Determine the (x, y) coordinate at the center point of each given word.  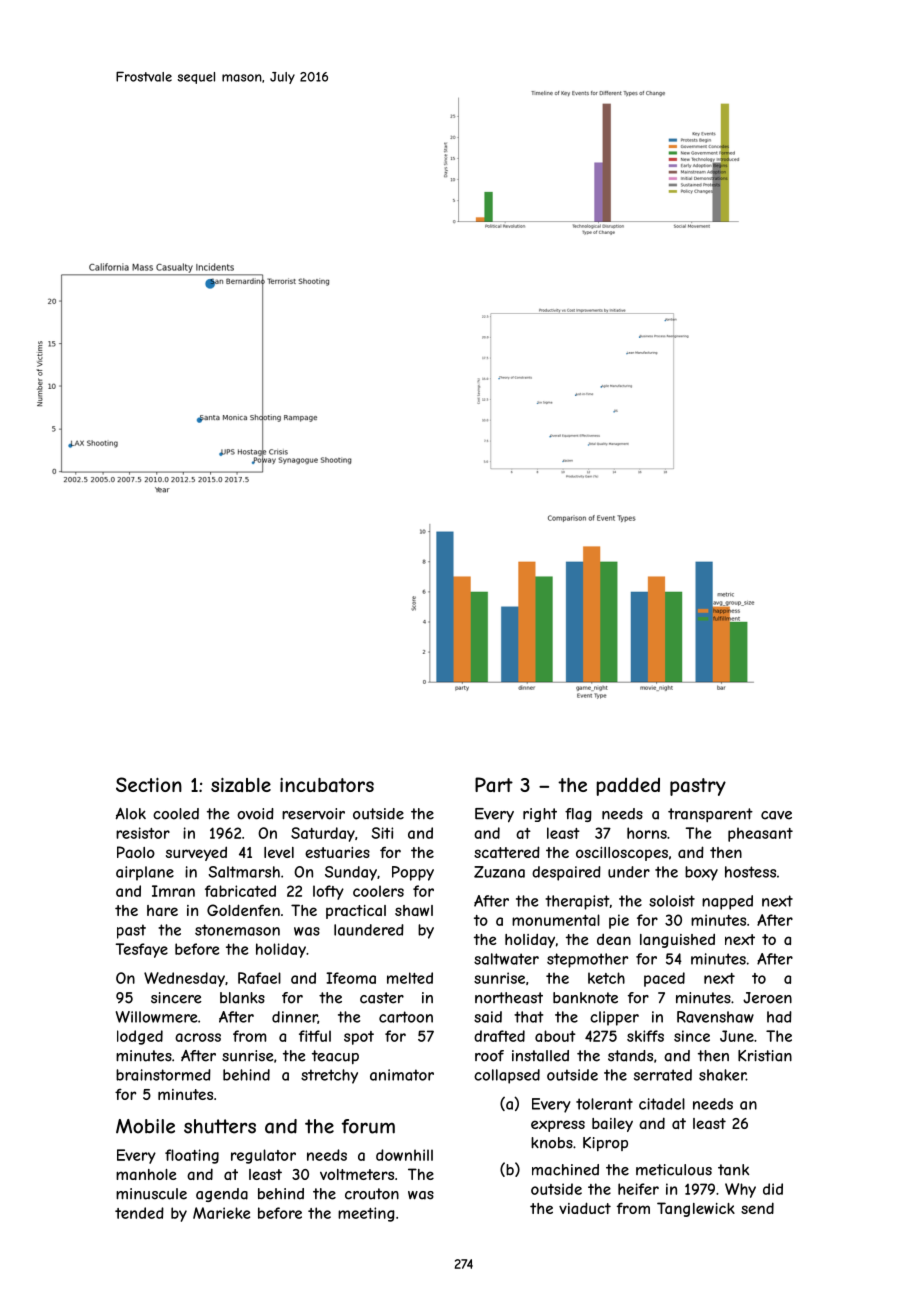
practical (356, 912)
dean (614, 939)
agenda (222, 1195)
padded (628, 786)
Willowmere (156, 1017)
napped (727, 902)
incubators (327, 785)
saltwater (506, 959)
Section (149, 784)
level (279, 852)
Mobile (145, 1126)
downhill (404, 1155)
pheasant (760, 834)
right (540, 815)
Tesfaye (142, 950)
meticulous (674, 1170)
